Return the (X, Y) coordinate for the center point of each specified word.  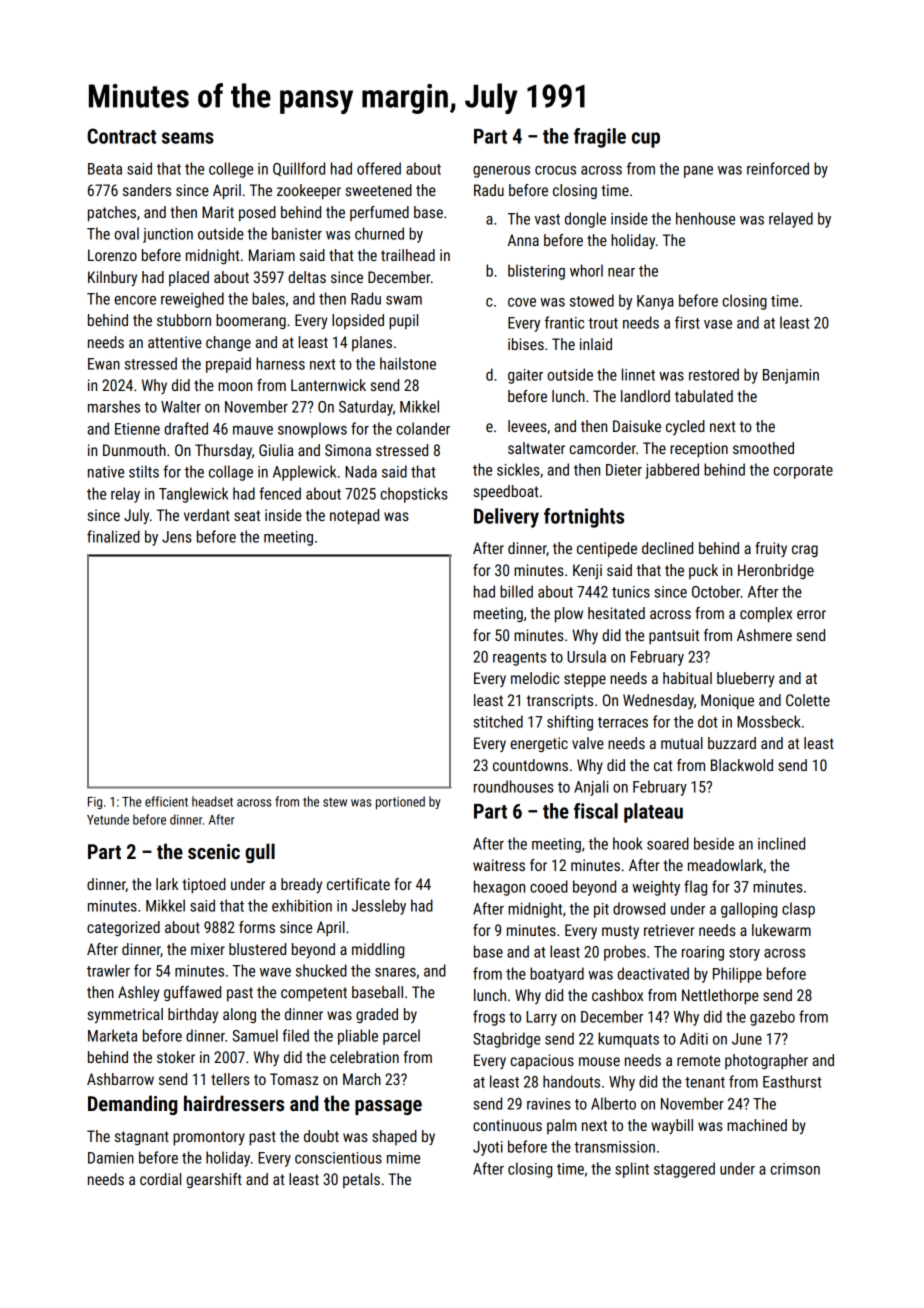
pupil (403, 321)
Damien (111, 1158)
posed (257, 213)
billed (516, 591)
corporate (803, 472)
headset (212, 801)
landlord (645, 396)
